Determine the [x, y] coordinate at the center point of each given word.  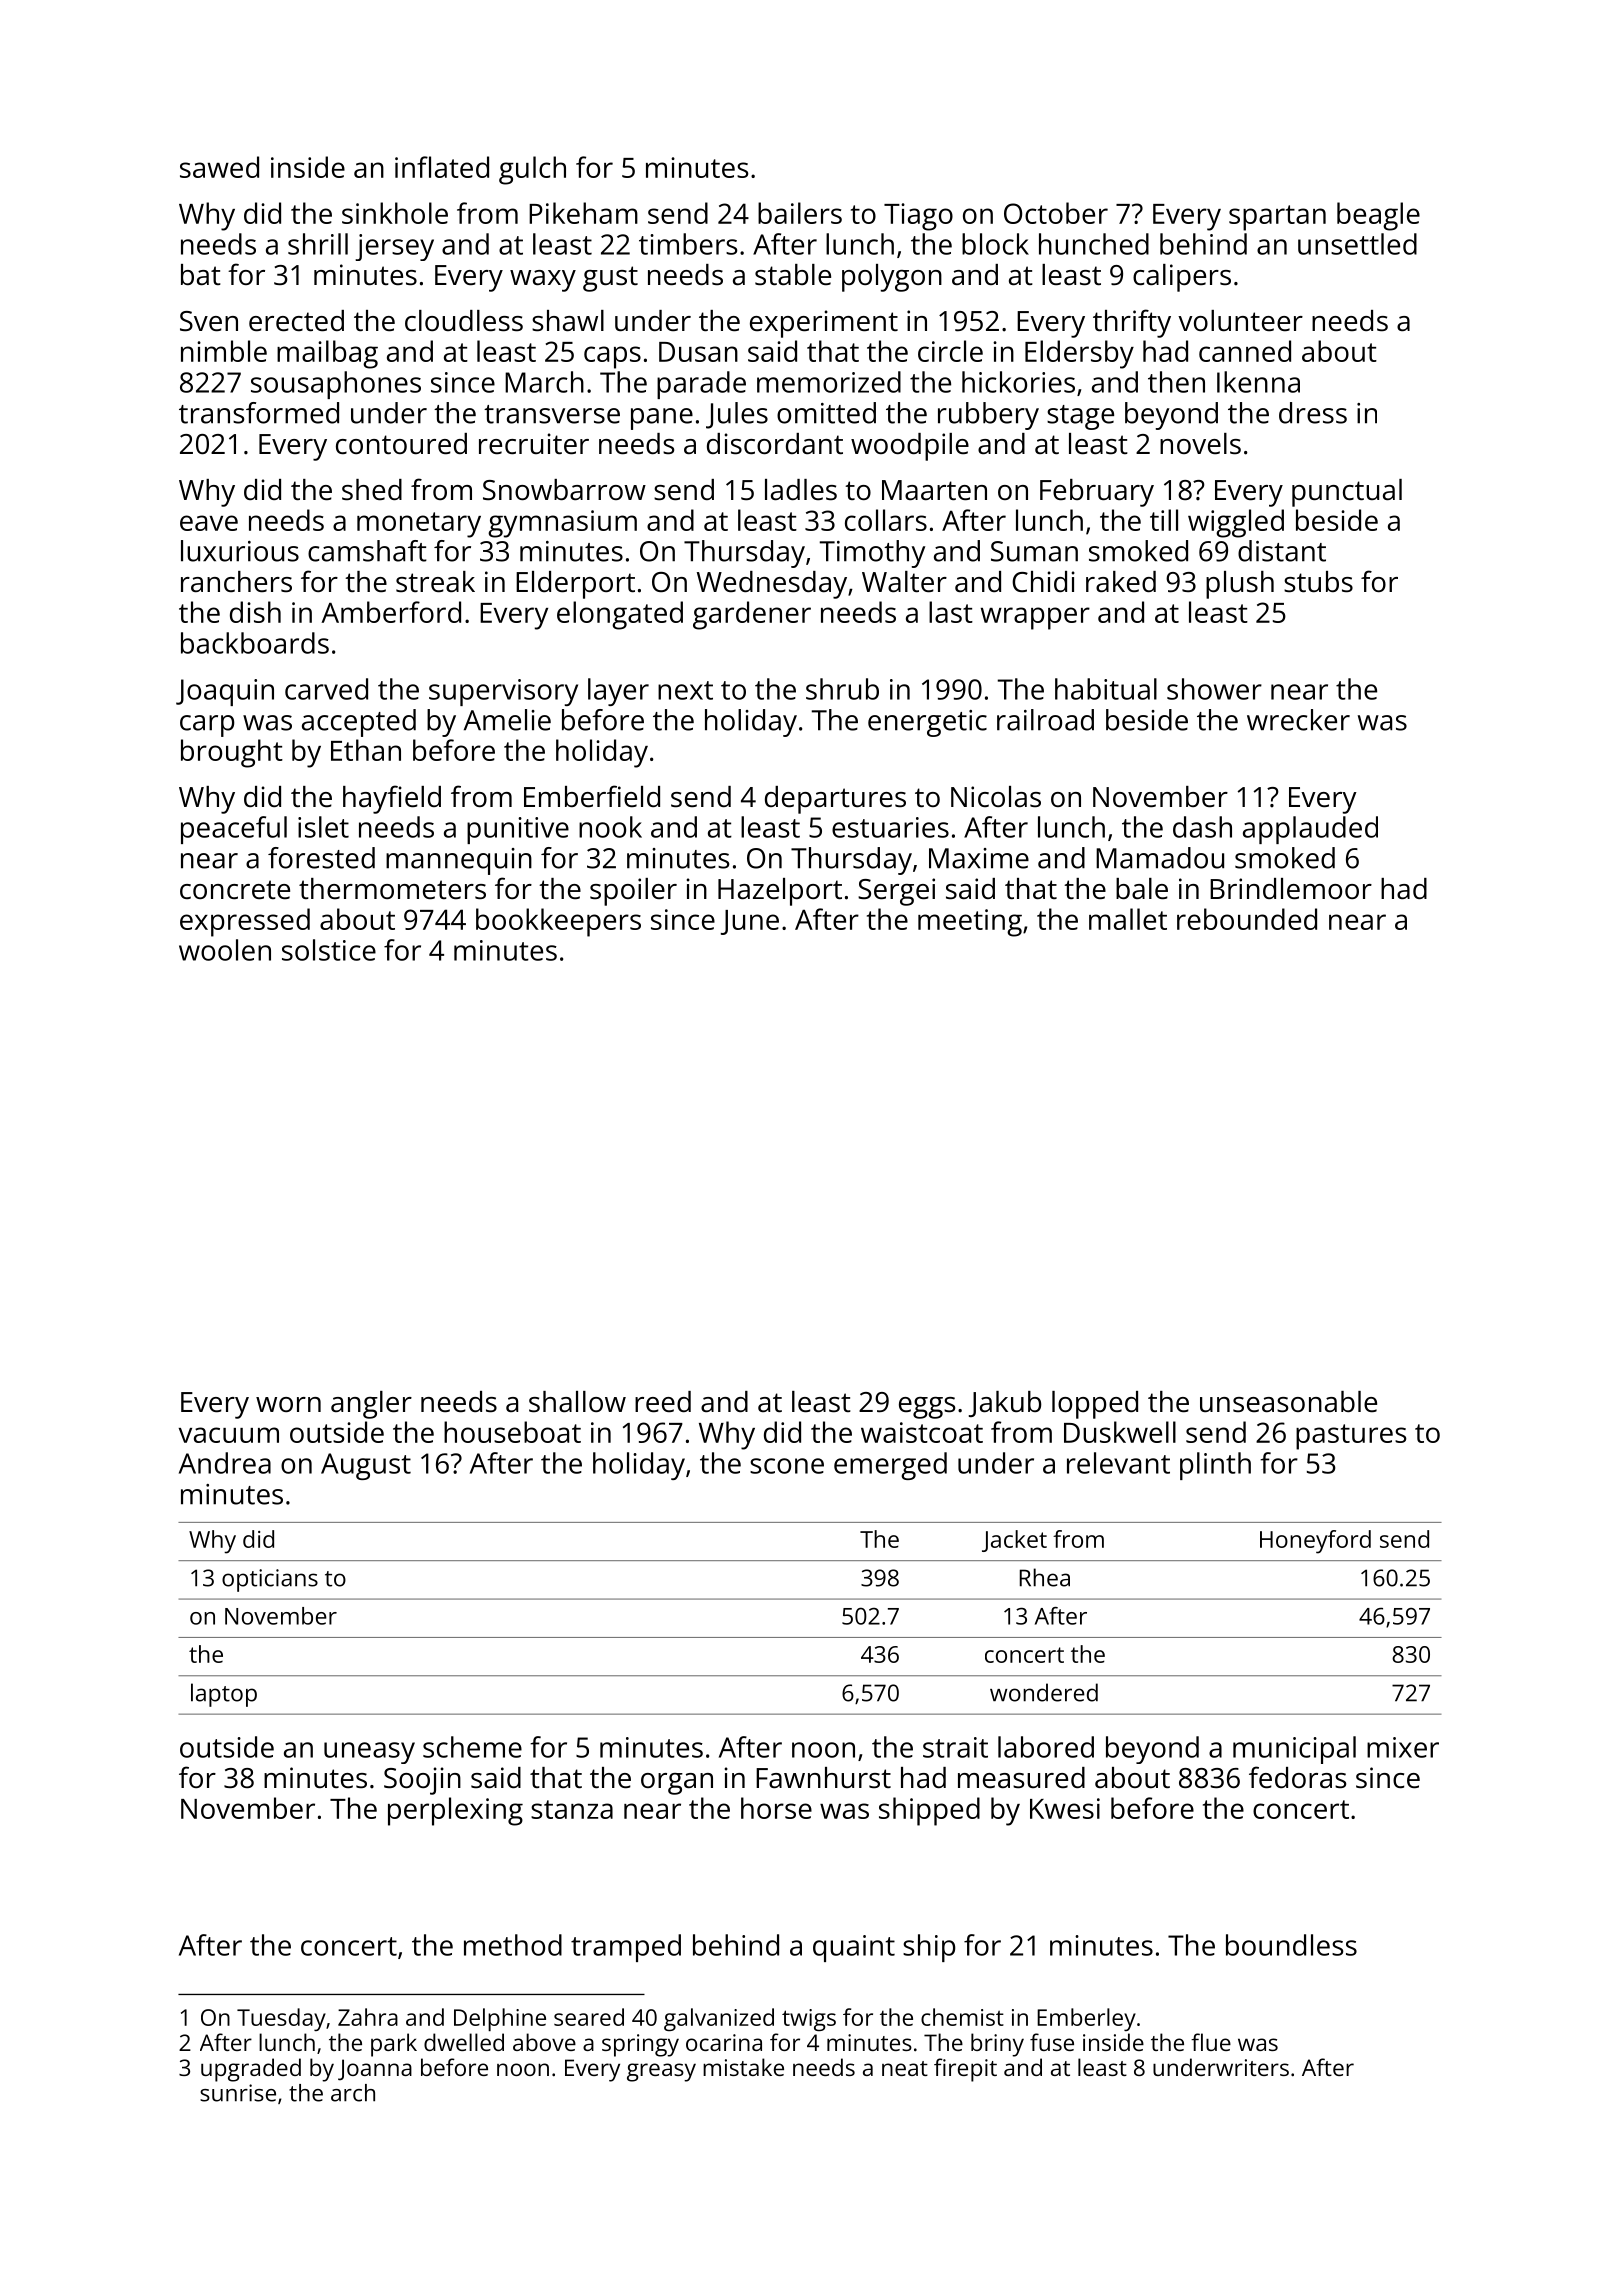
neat [905, 2068]
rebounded [1247, 919]
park [394, 2045]
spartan [1277, 218]
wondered [1044, 1692]
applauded [1310, 830]
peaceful [234, 830]
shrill [318, 244]
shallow [577, 1402]
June [750, 922]
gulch [532, 170]
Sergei [896, 892]
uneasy [369, 1753]
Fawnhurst [823, 1777]
